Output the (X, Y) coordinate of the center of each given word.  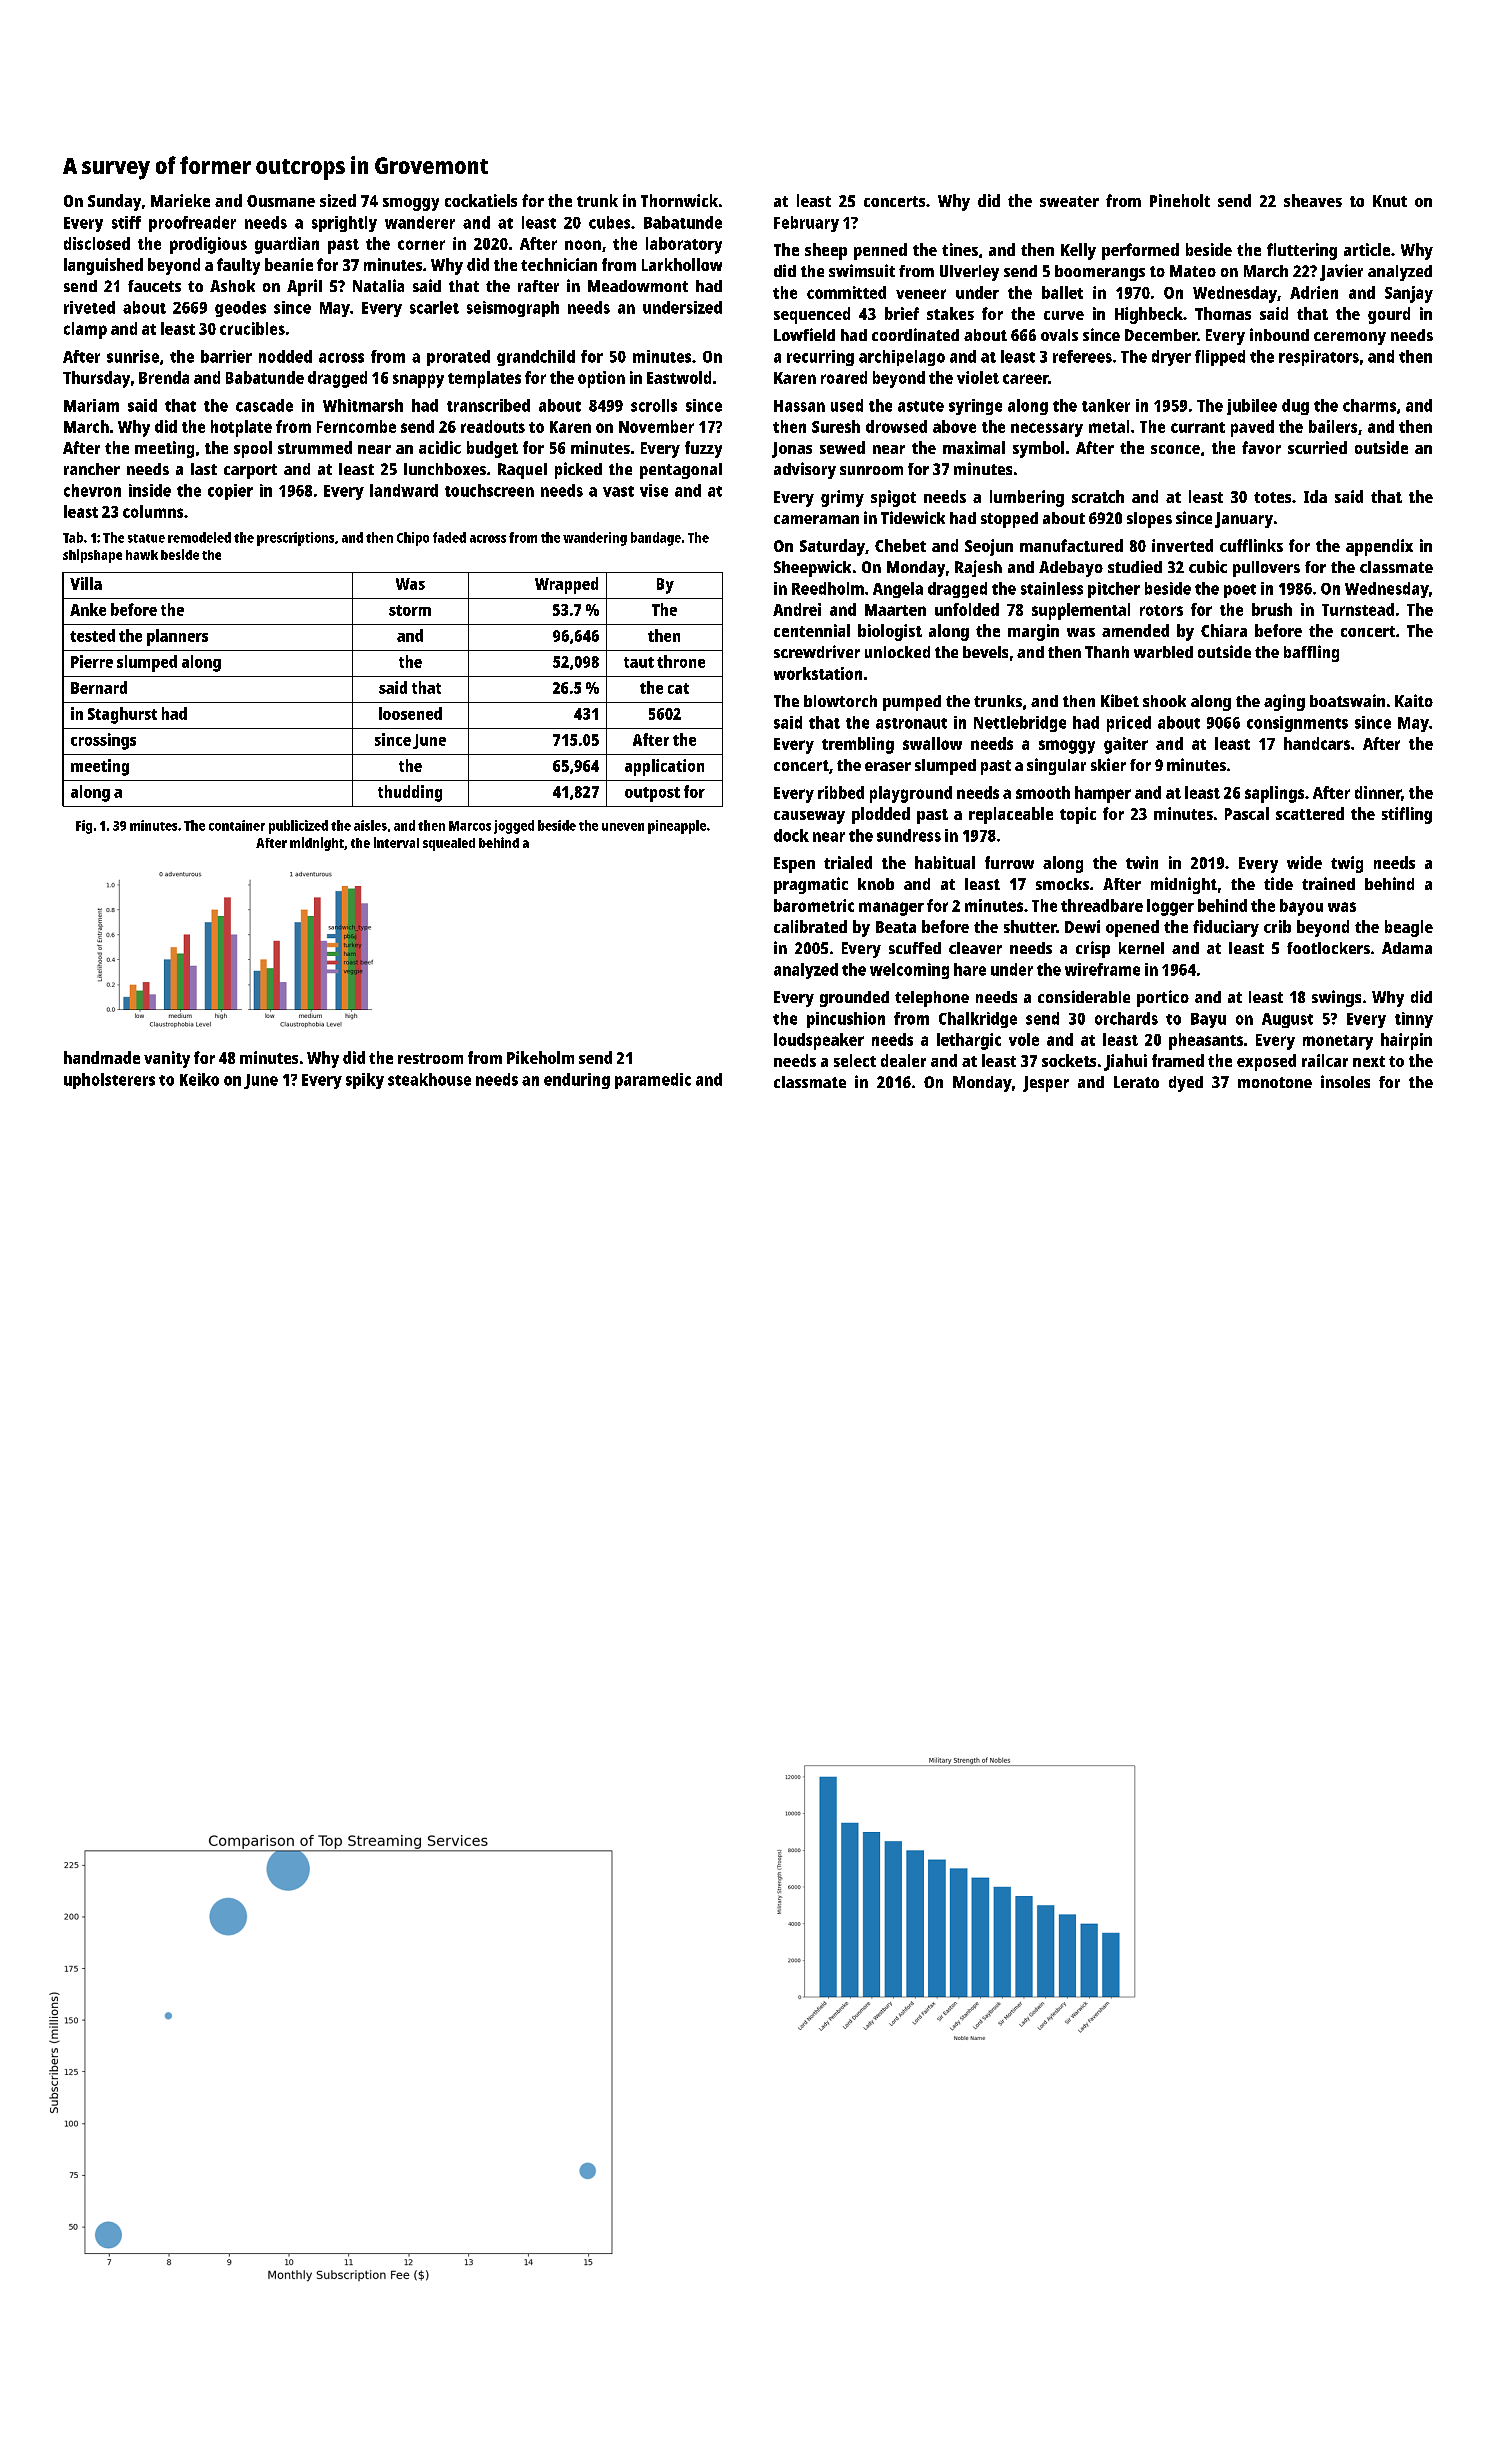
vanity (167, 1059)
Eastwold (679, 377)
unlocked (897, 652)
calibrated (810, 926)
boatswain (1347, 700)
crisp (1093, 949)
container (237, 825)
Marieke (180, 200)
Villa (86, 583)
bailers (1333, 426)
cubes (609, 222)
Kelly (1078, 251)
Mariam (91, 405)
